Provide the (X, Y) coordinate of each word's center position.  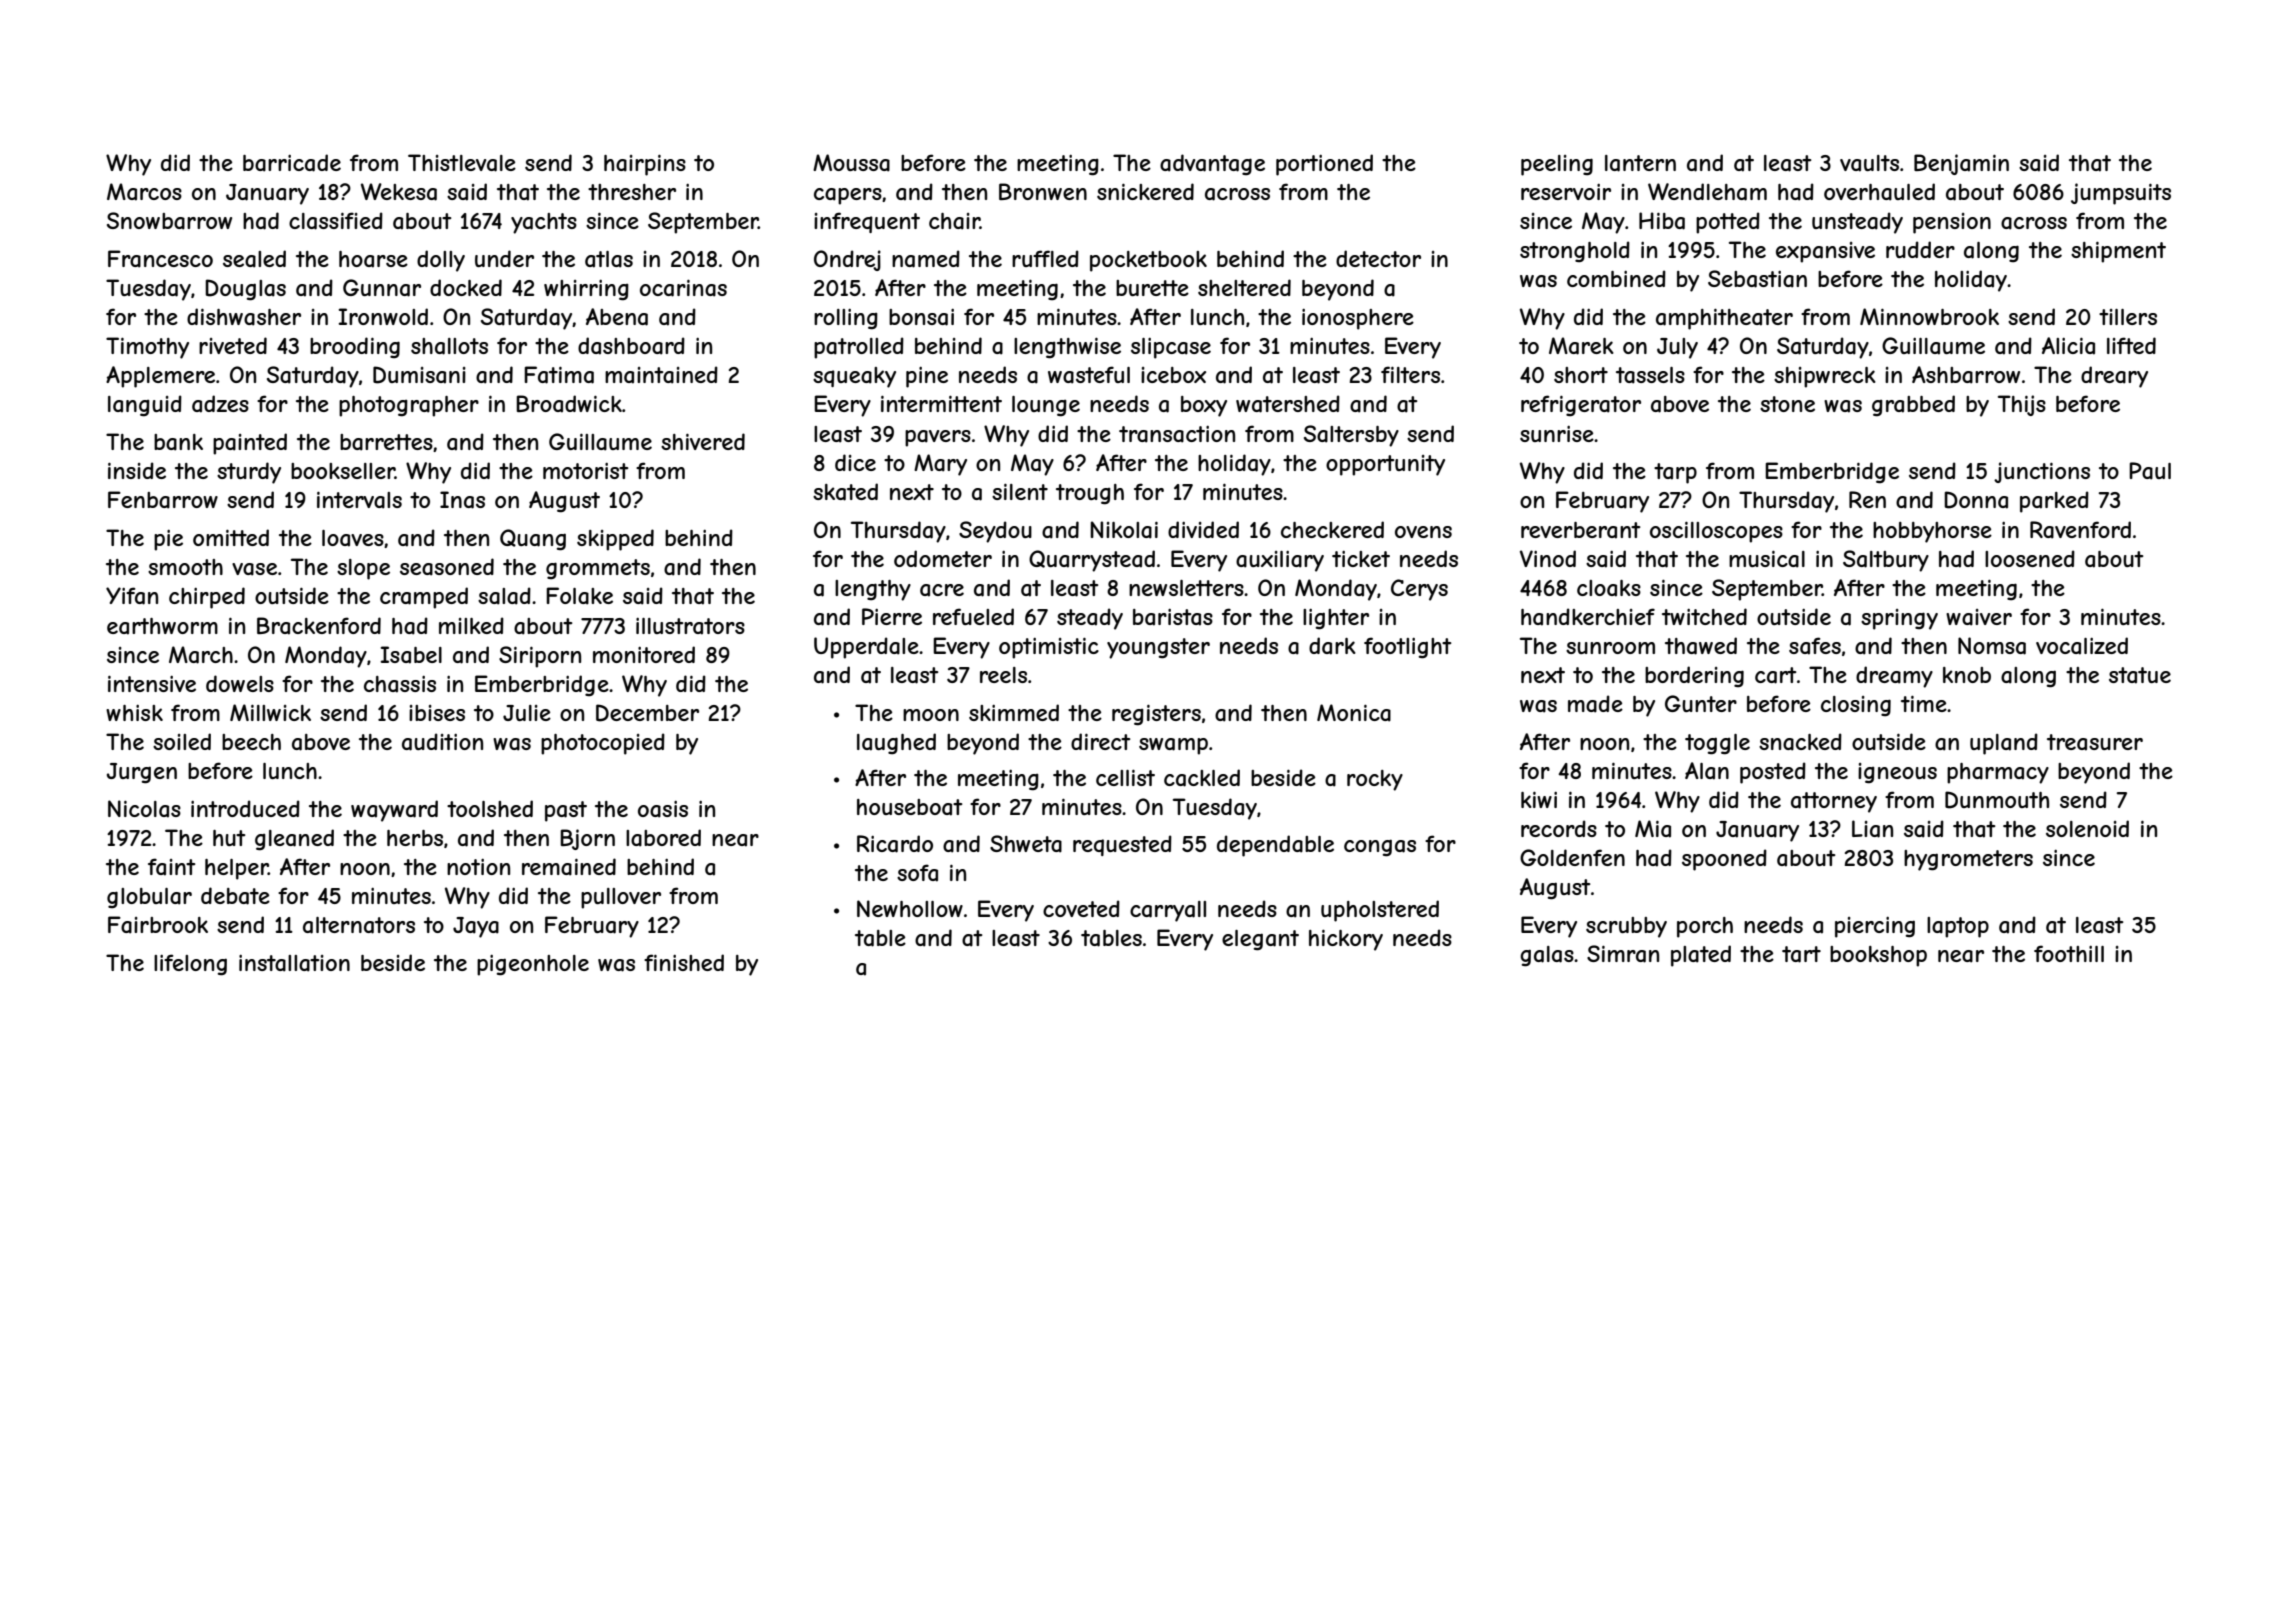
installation (294, 963)
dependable (1275, 846)
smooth (185, 567)
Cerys (1419, 590)
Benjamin (1961, 164)
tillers (2128, 317)
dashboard (631, 346)
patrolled (859, 348)
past (566, 811)
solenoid (2087, 828)
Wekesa (399, 192)
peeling (1557, 165)
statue (2140, 675)
